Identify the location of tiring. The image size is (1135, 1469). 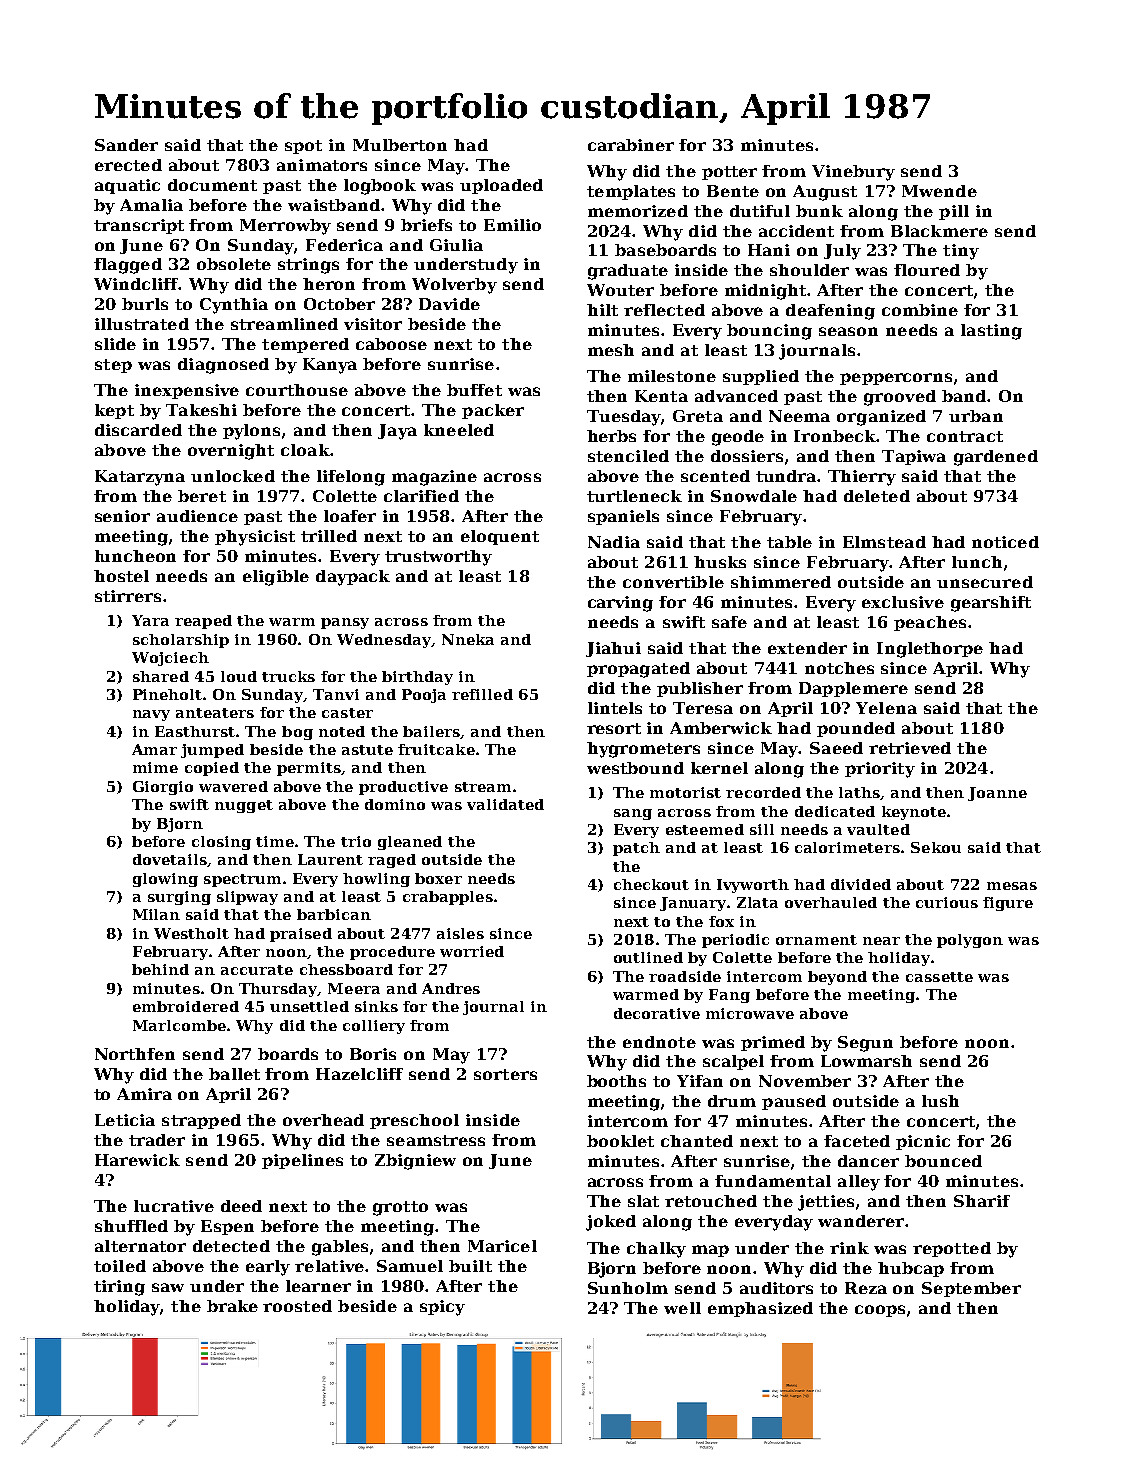
(119, 1288).
